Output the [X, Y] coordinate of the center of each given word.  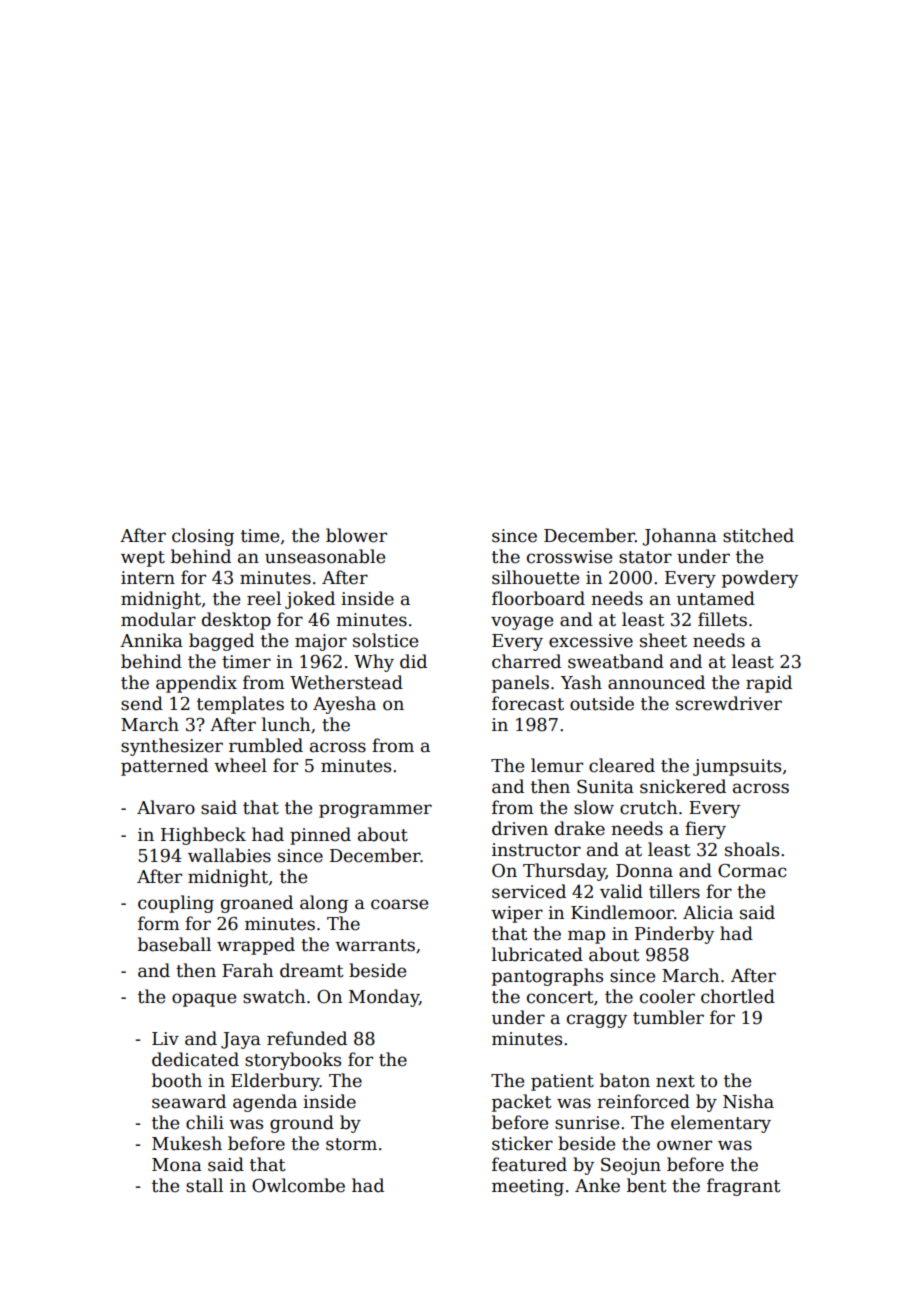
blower [356, 535]
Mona [177, 1165]
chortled [738, 996]
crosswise [569, 557]
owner [684, 1145]
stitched [758, 535]
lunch [286, 724]
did [413, 661]
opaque [204, 1000]
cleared [622, 765]
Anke [597, 1185]
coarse [399, 904]
